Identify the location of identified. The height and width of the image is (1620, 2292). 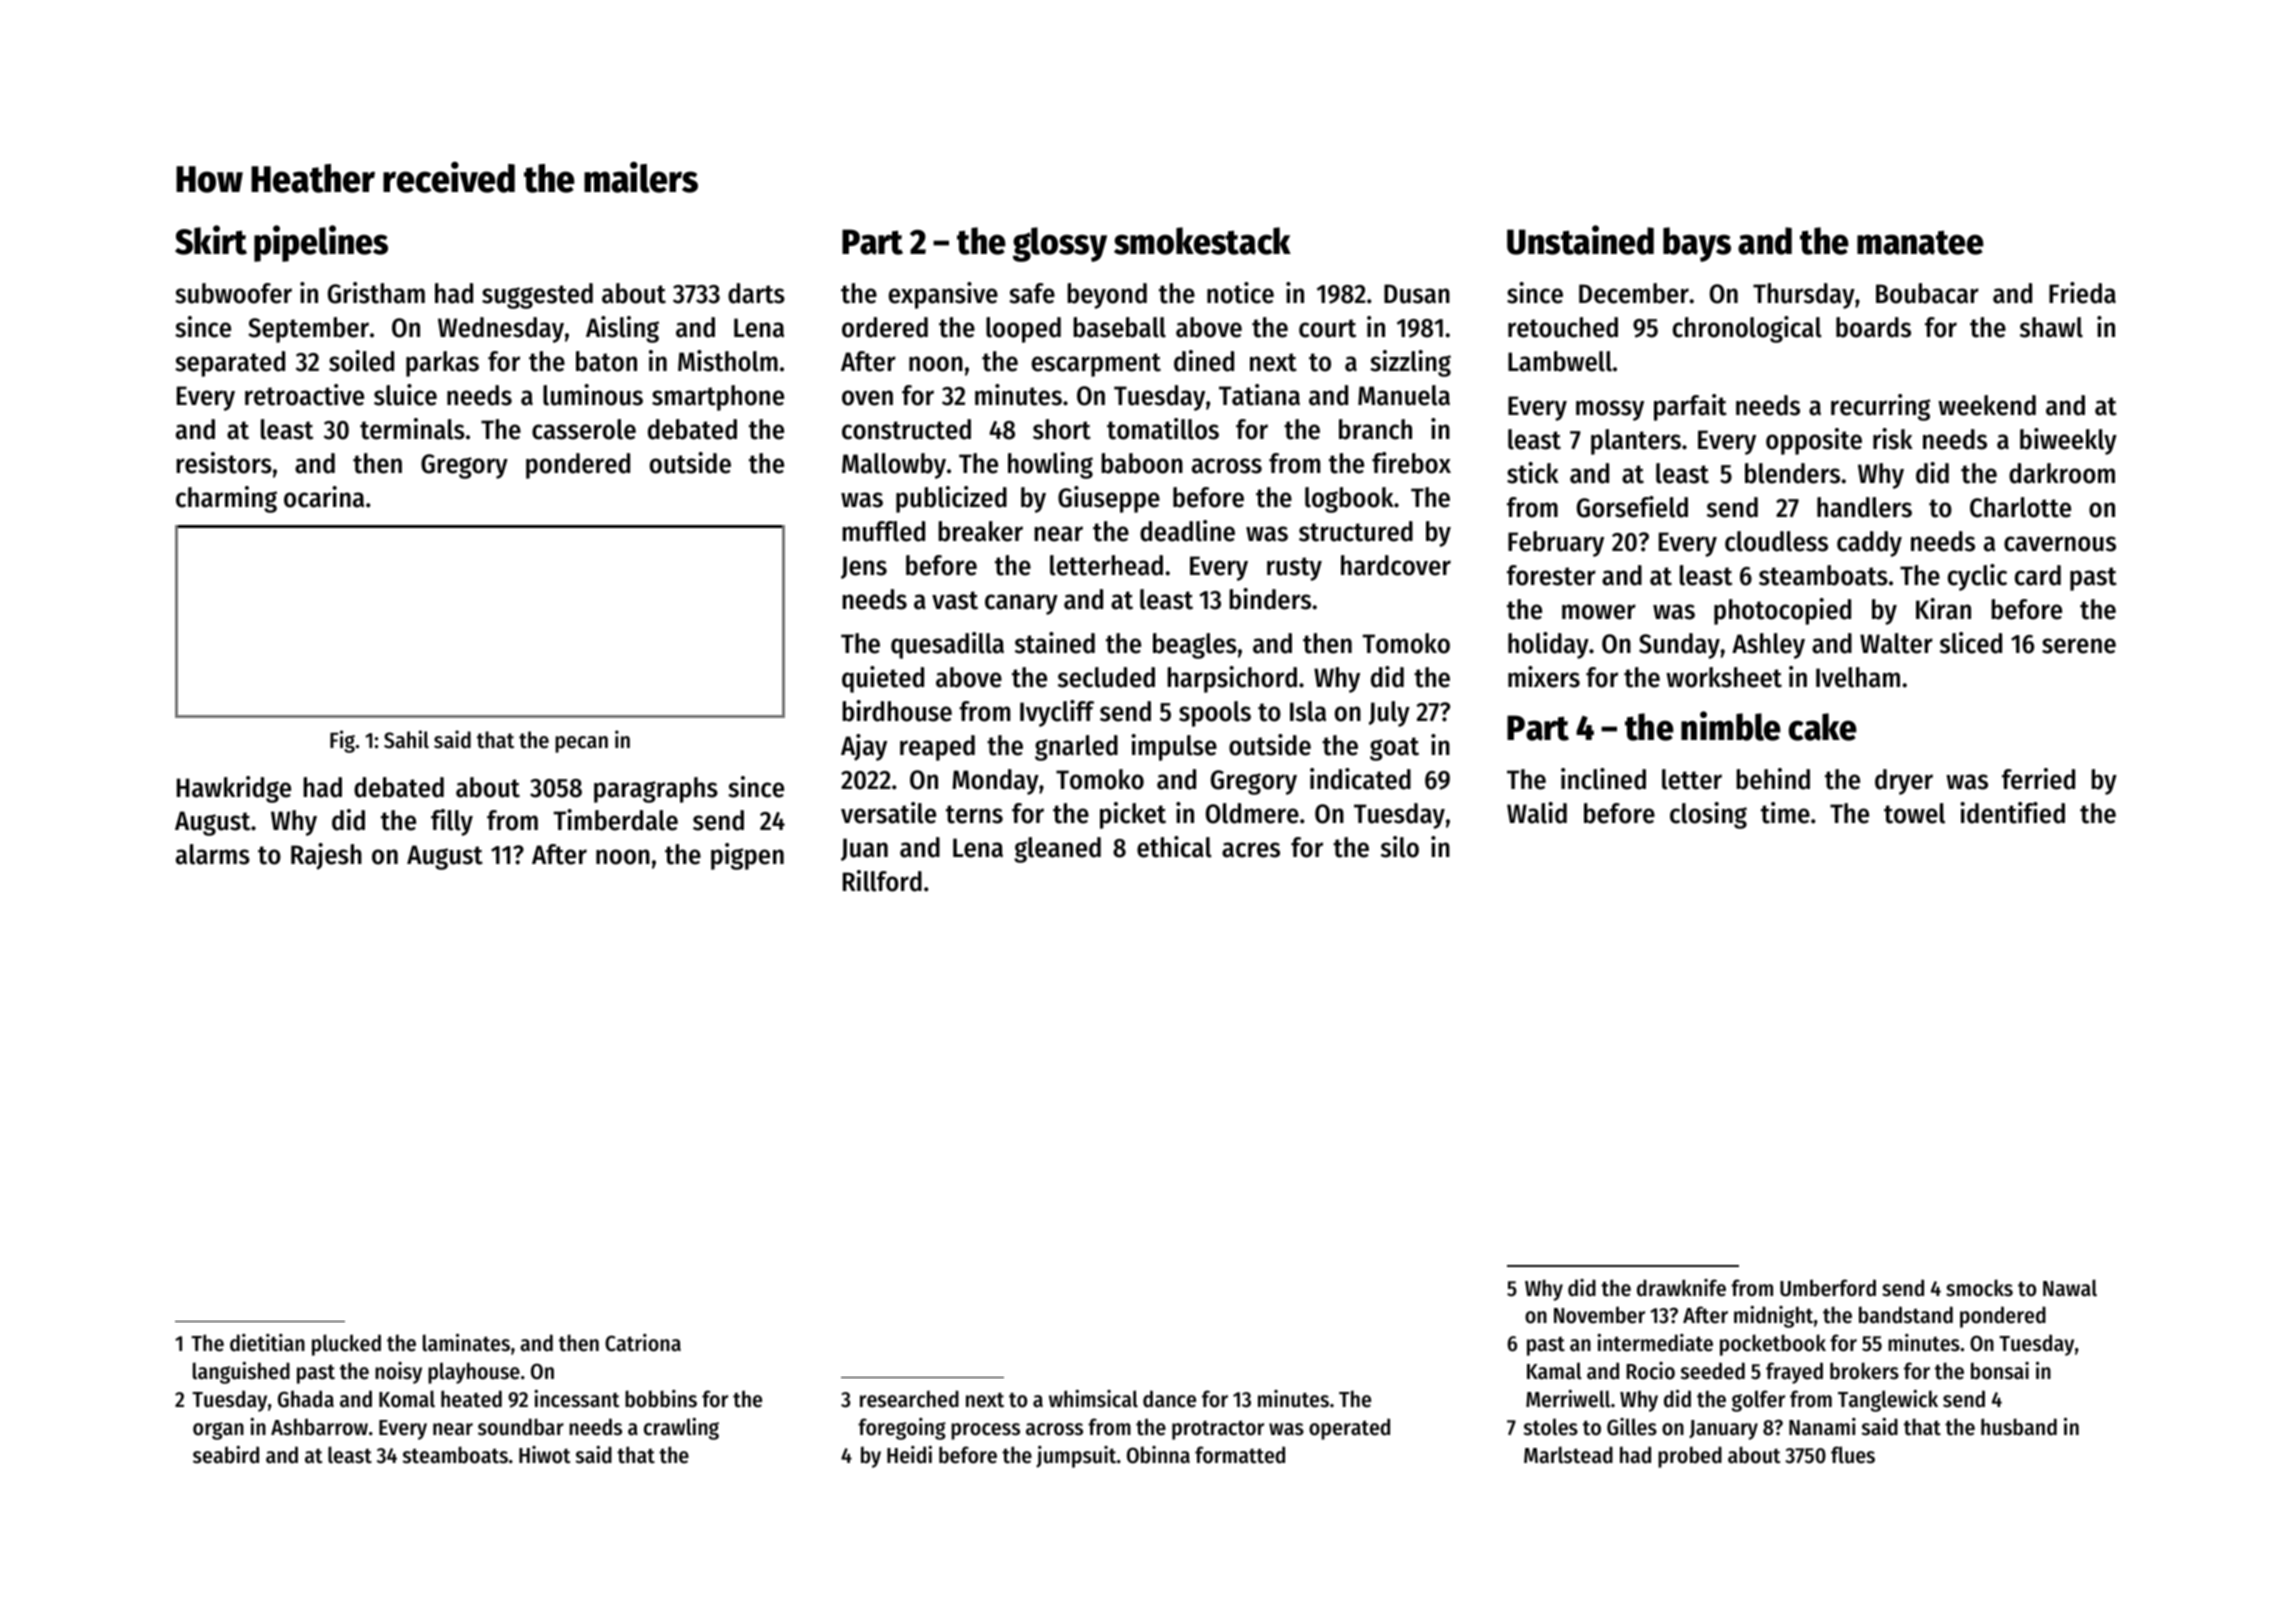
(2012, 813).
